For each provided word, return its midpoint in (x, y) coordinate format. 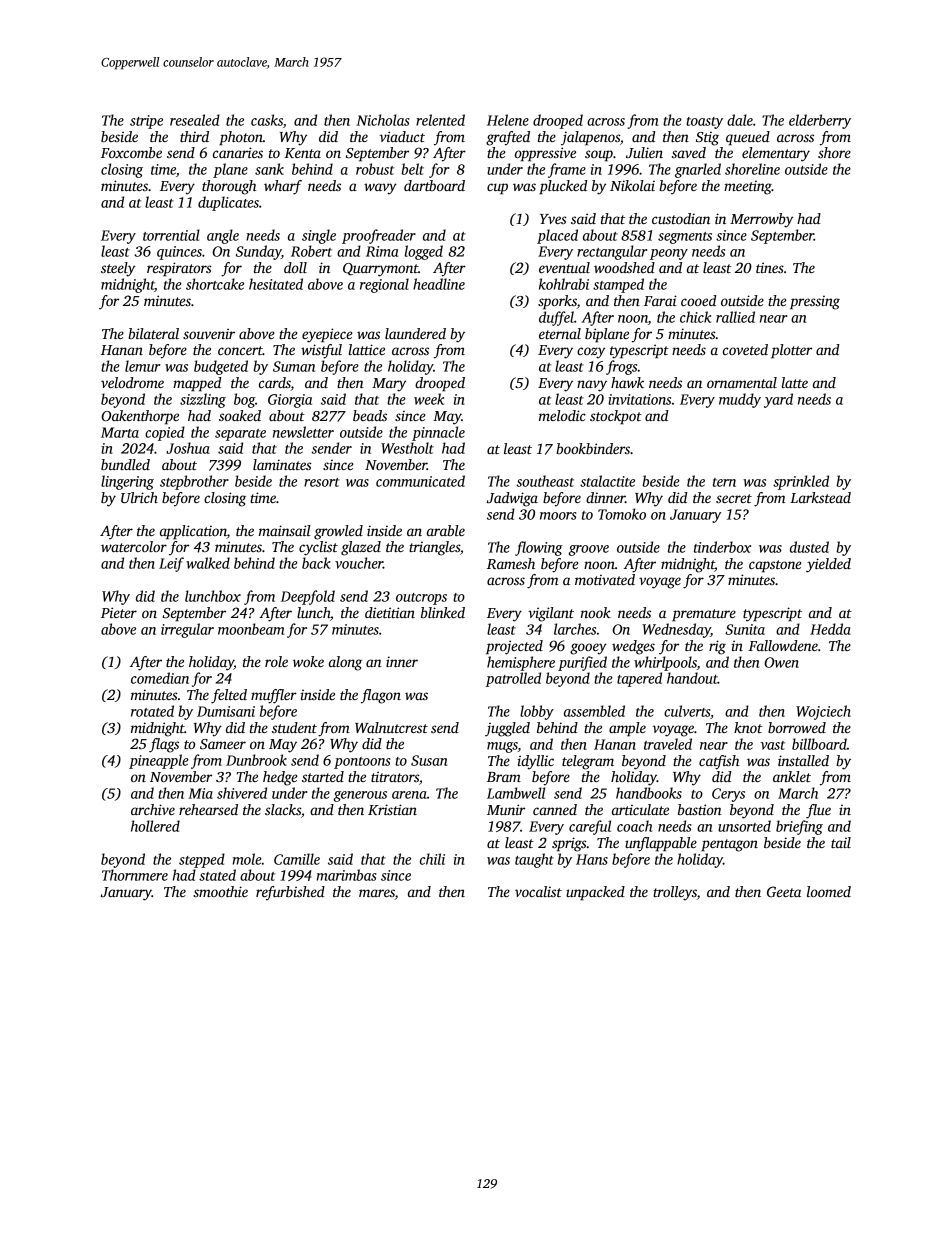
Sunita (745, 629)
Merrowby (761, 220)
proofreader (379, 236)
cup (497, 189)
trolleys (675, 893)
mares (377, 893)
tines (770, 267)
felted (229, 696)
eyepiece (327, 335)
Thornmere (135, 875)
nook (596, 612)
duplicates (228, 203)
